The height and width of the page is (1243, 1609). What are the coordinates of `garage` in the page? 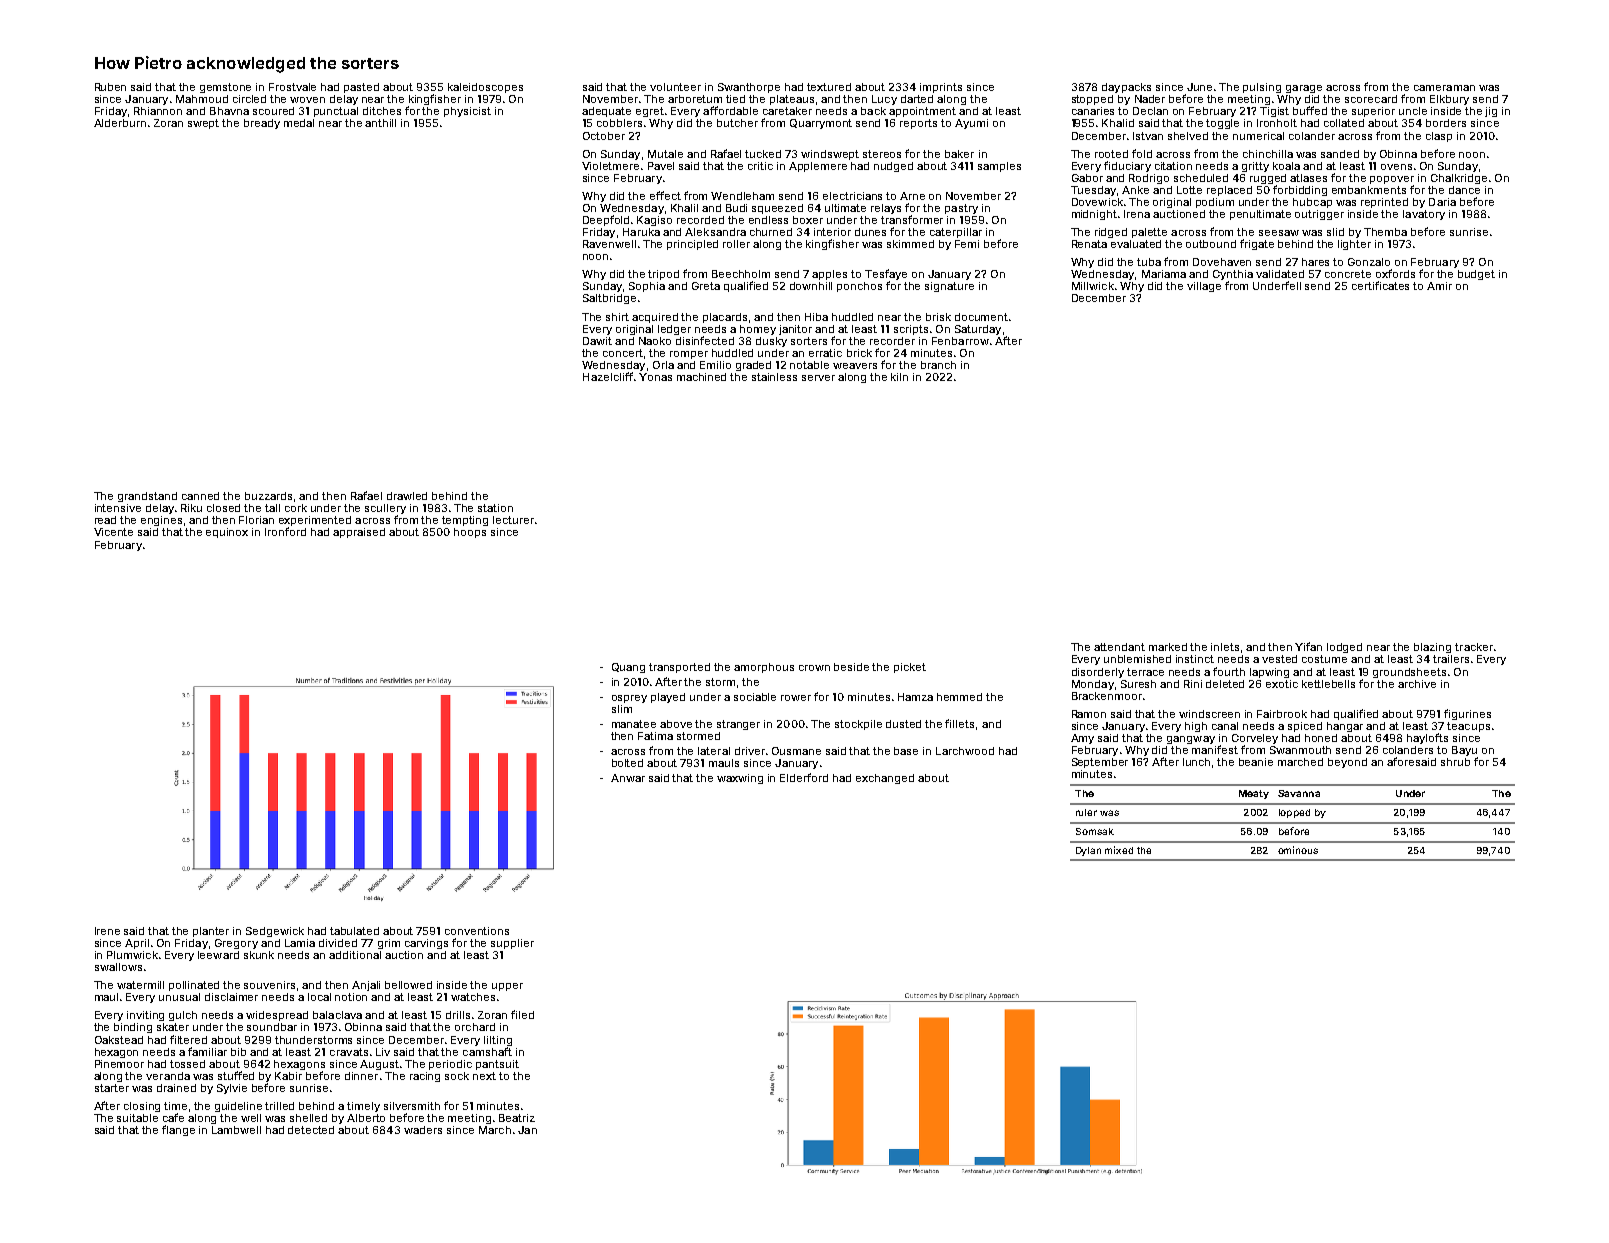 It's located at (1304, 89).
